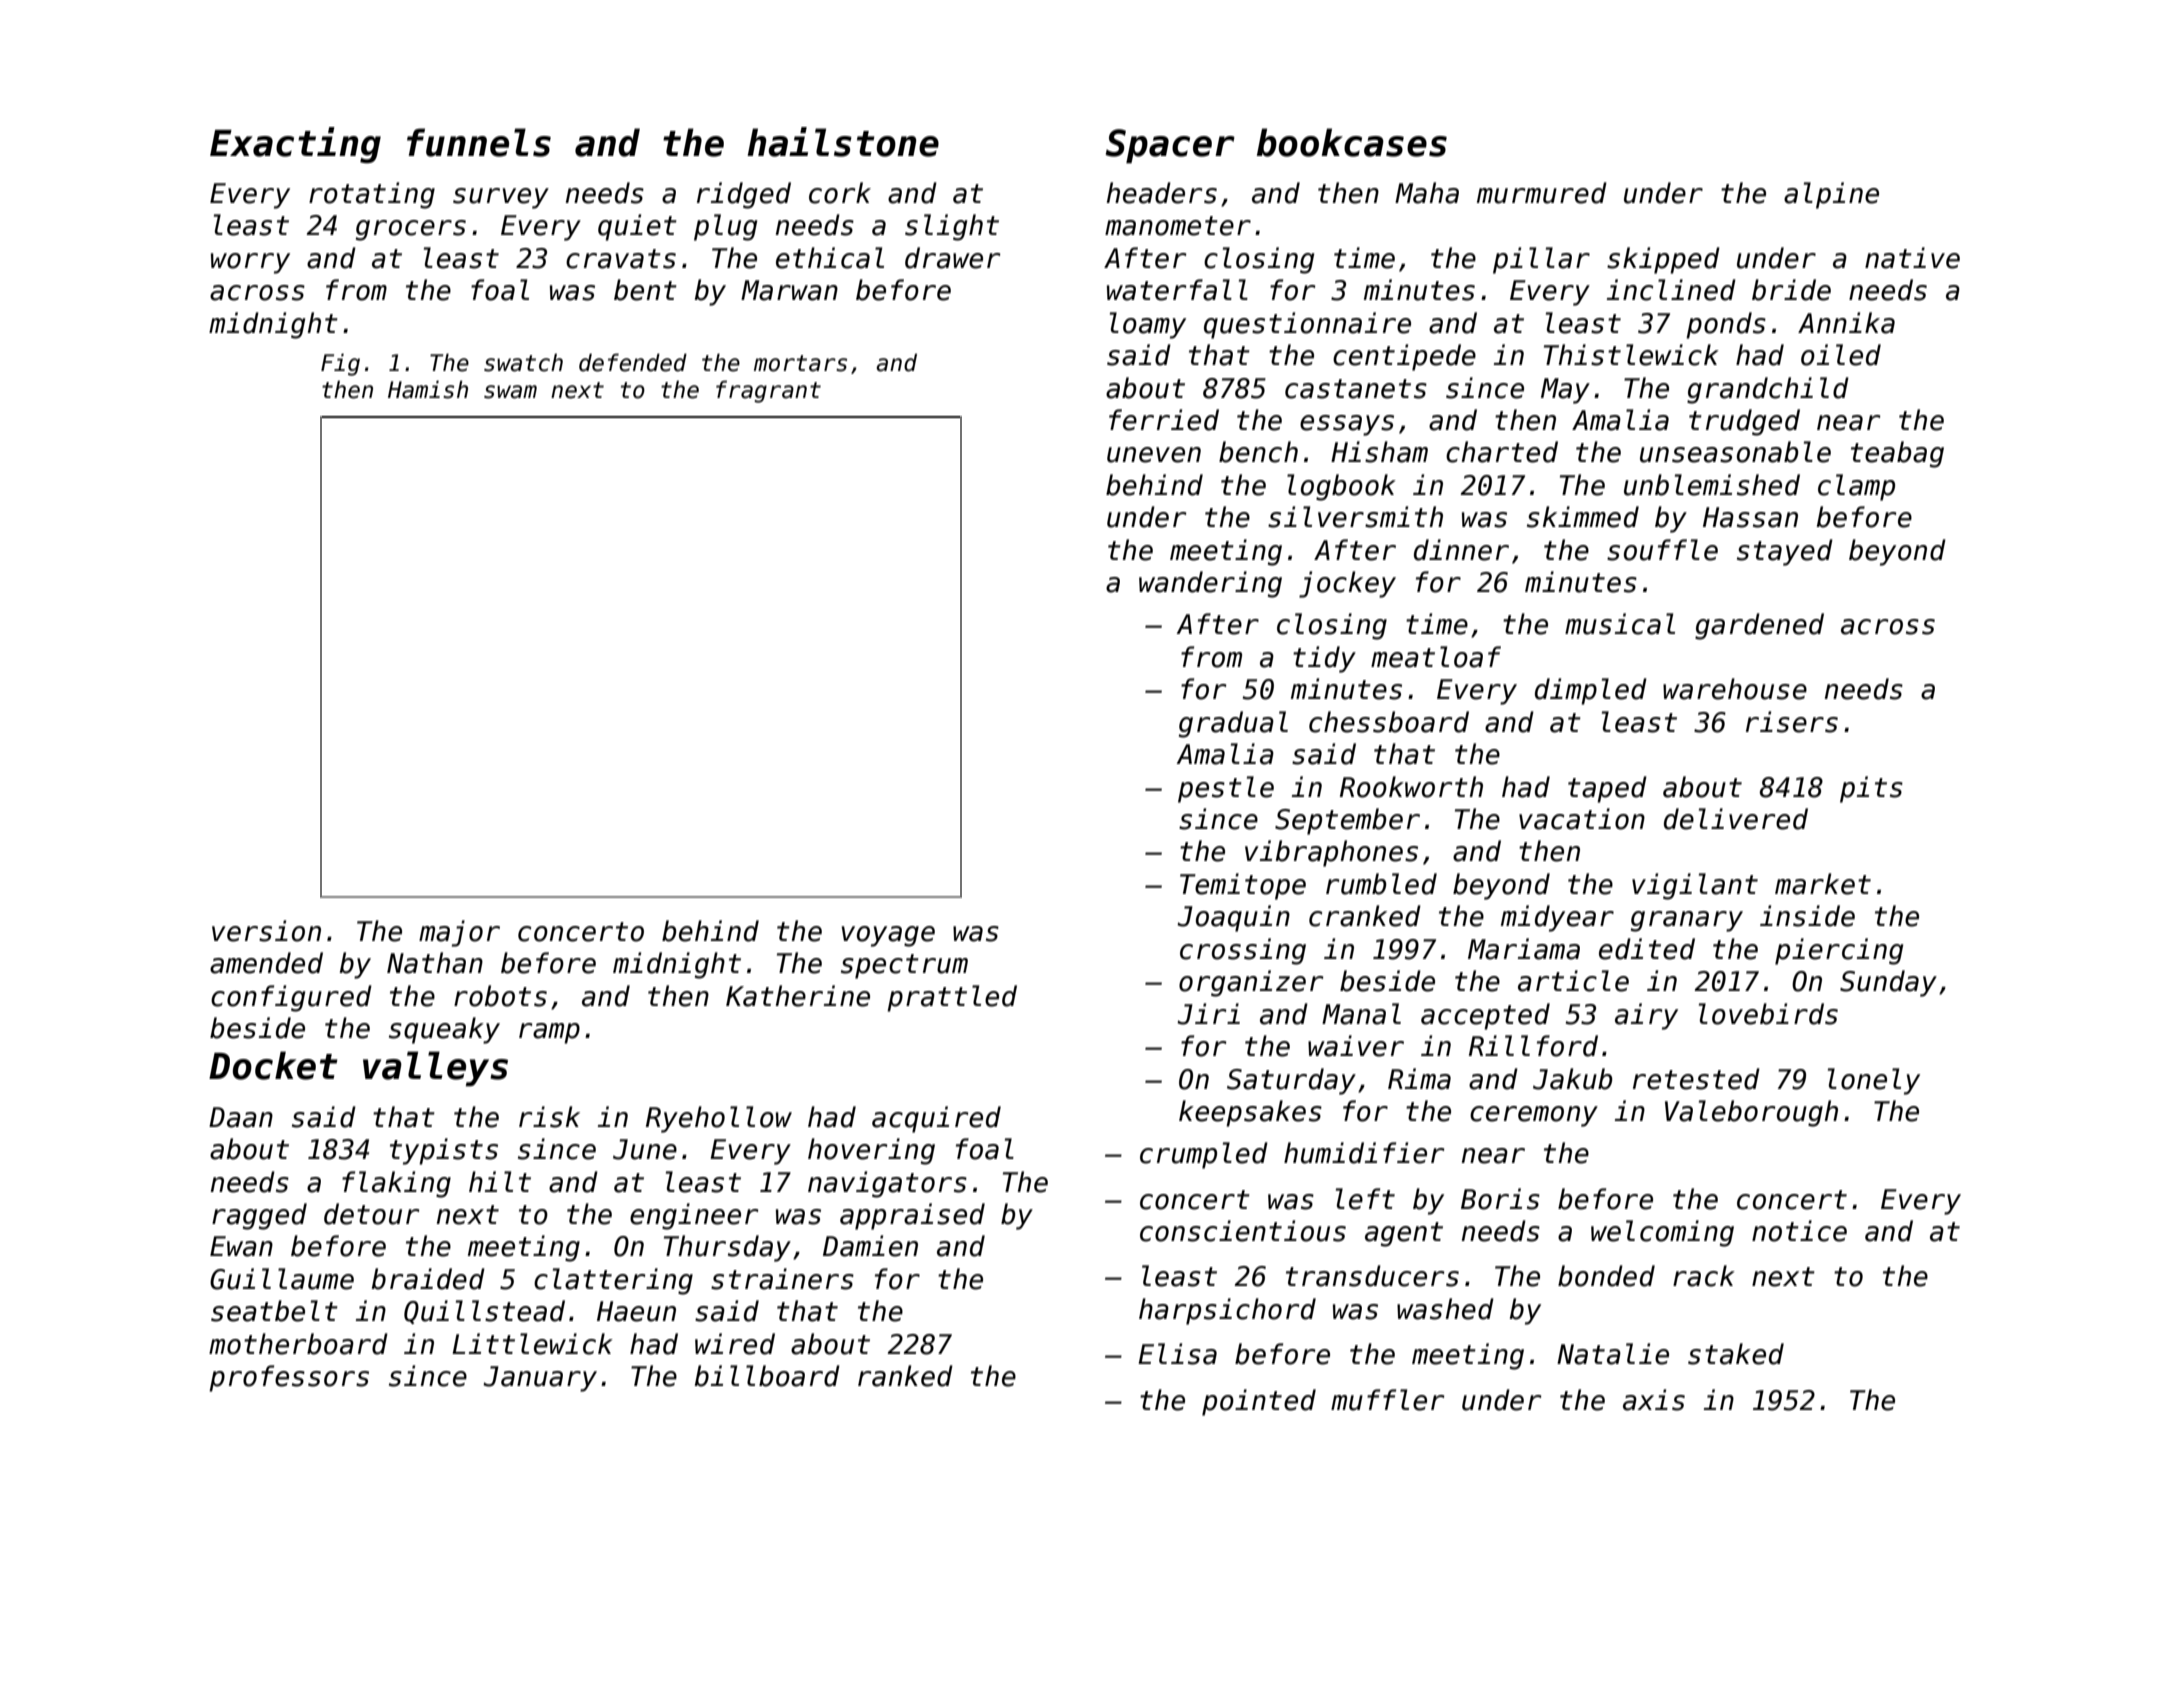 This screenshot has height=1683, width=2178. Describe the element at coordinates (1785, 552) in the screenshot. I see `stayed` at that location.
